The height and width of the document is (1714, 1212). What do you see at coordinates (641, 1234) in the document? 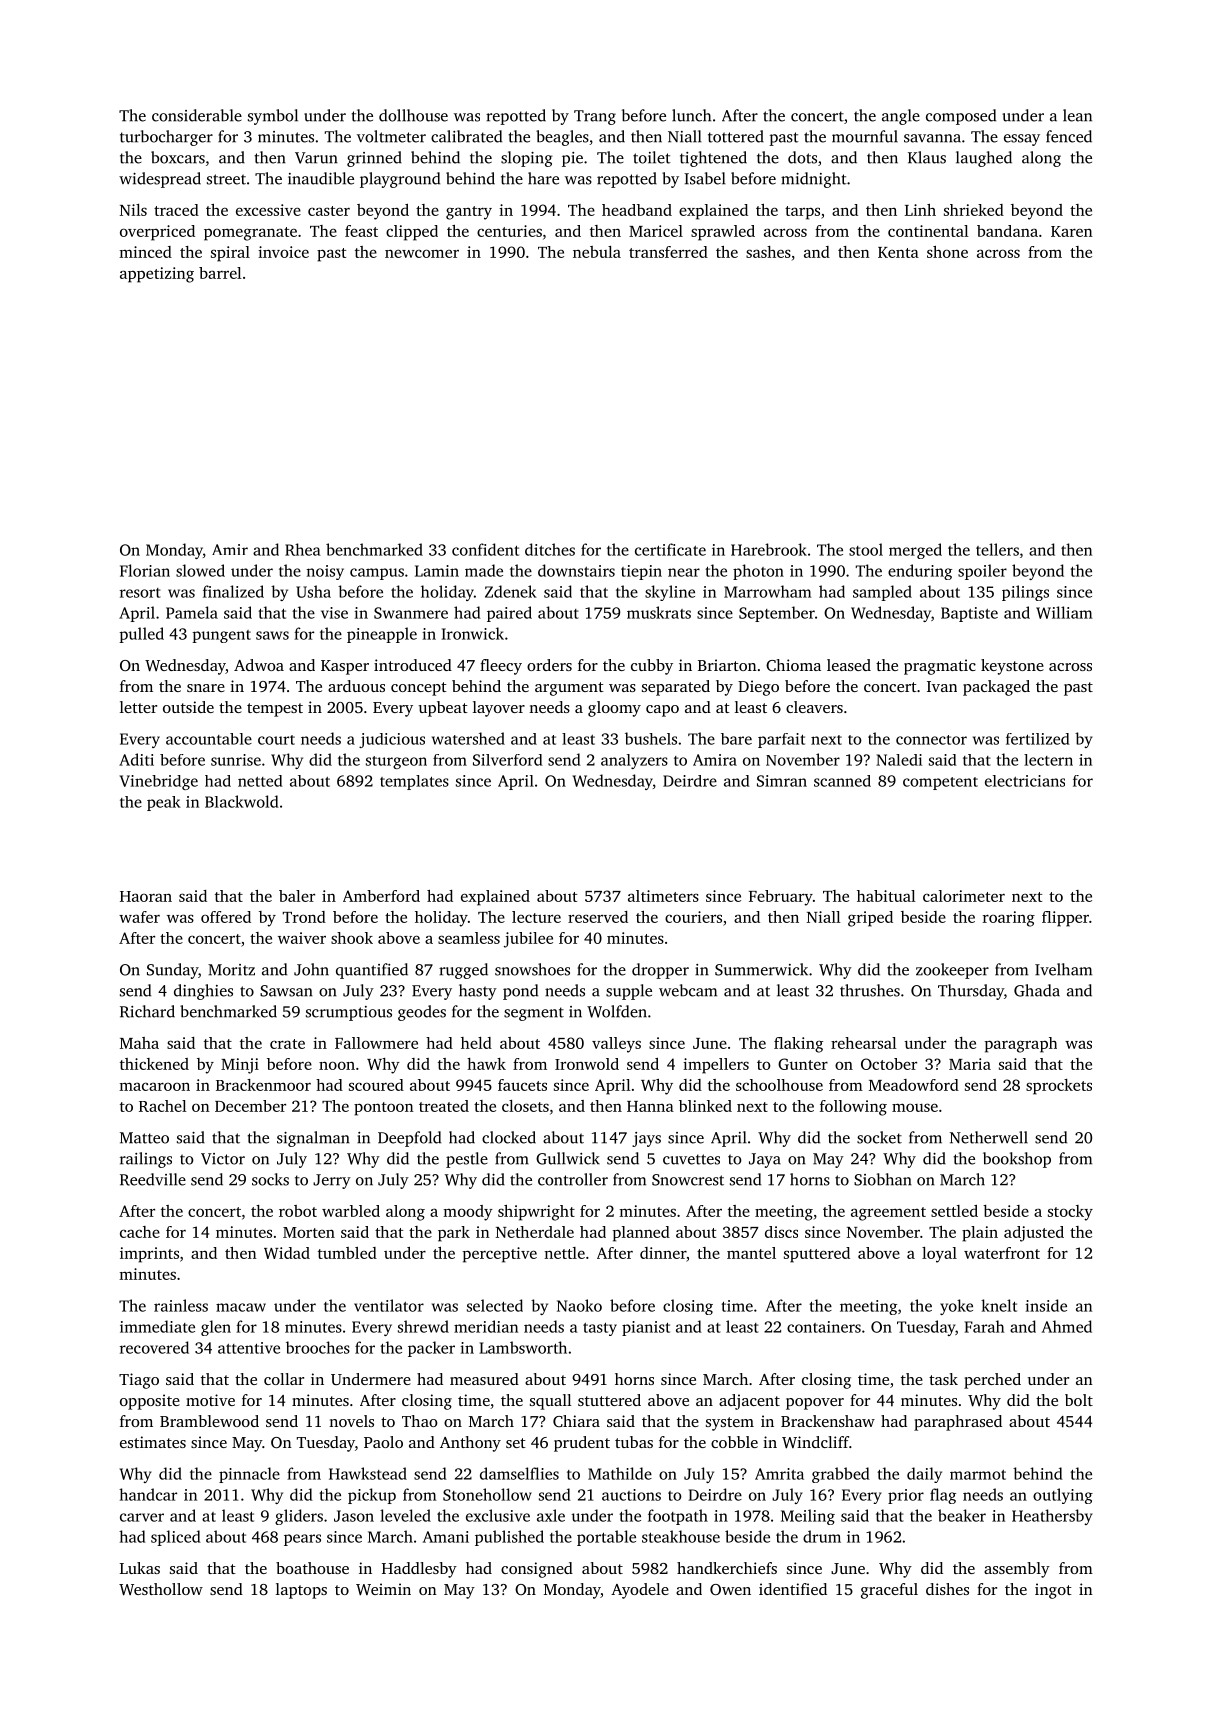
I see `planned` at bounding box center [641, 1234].
